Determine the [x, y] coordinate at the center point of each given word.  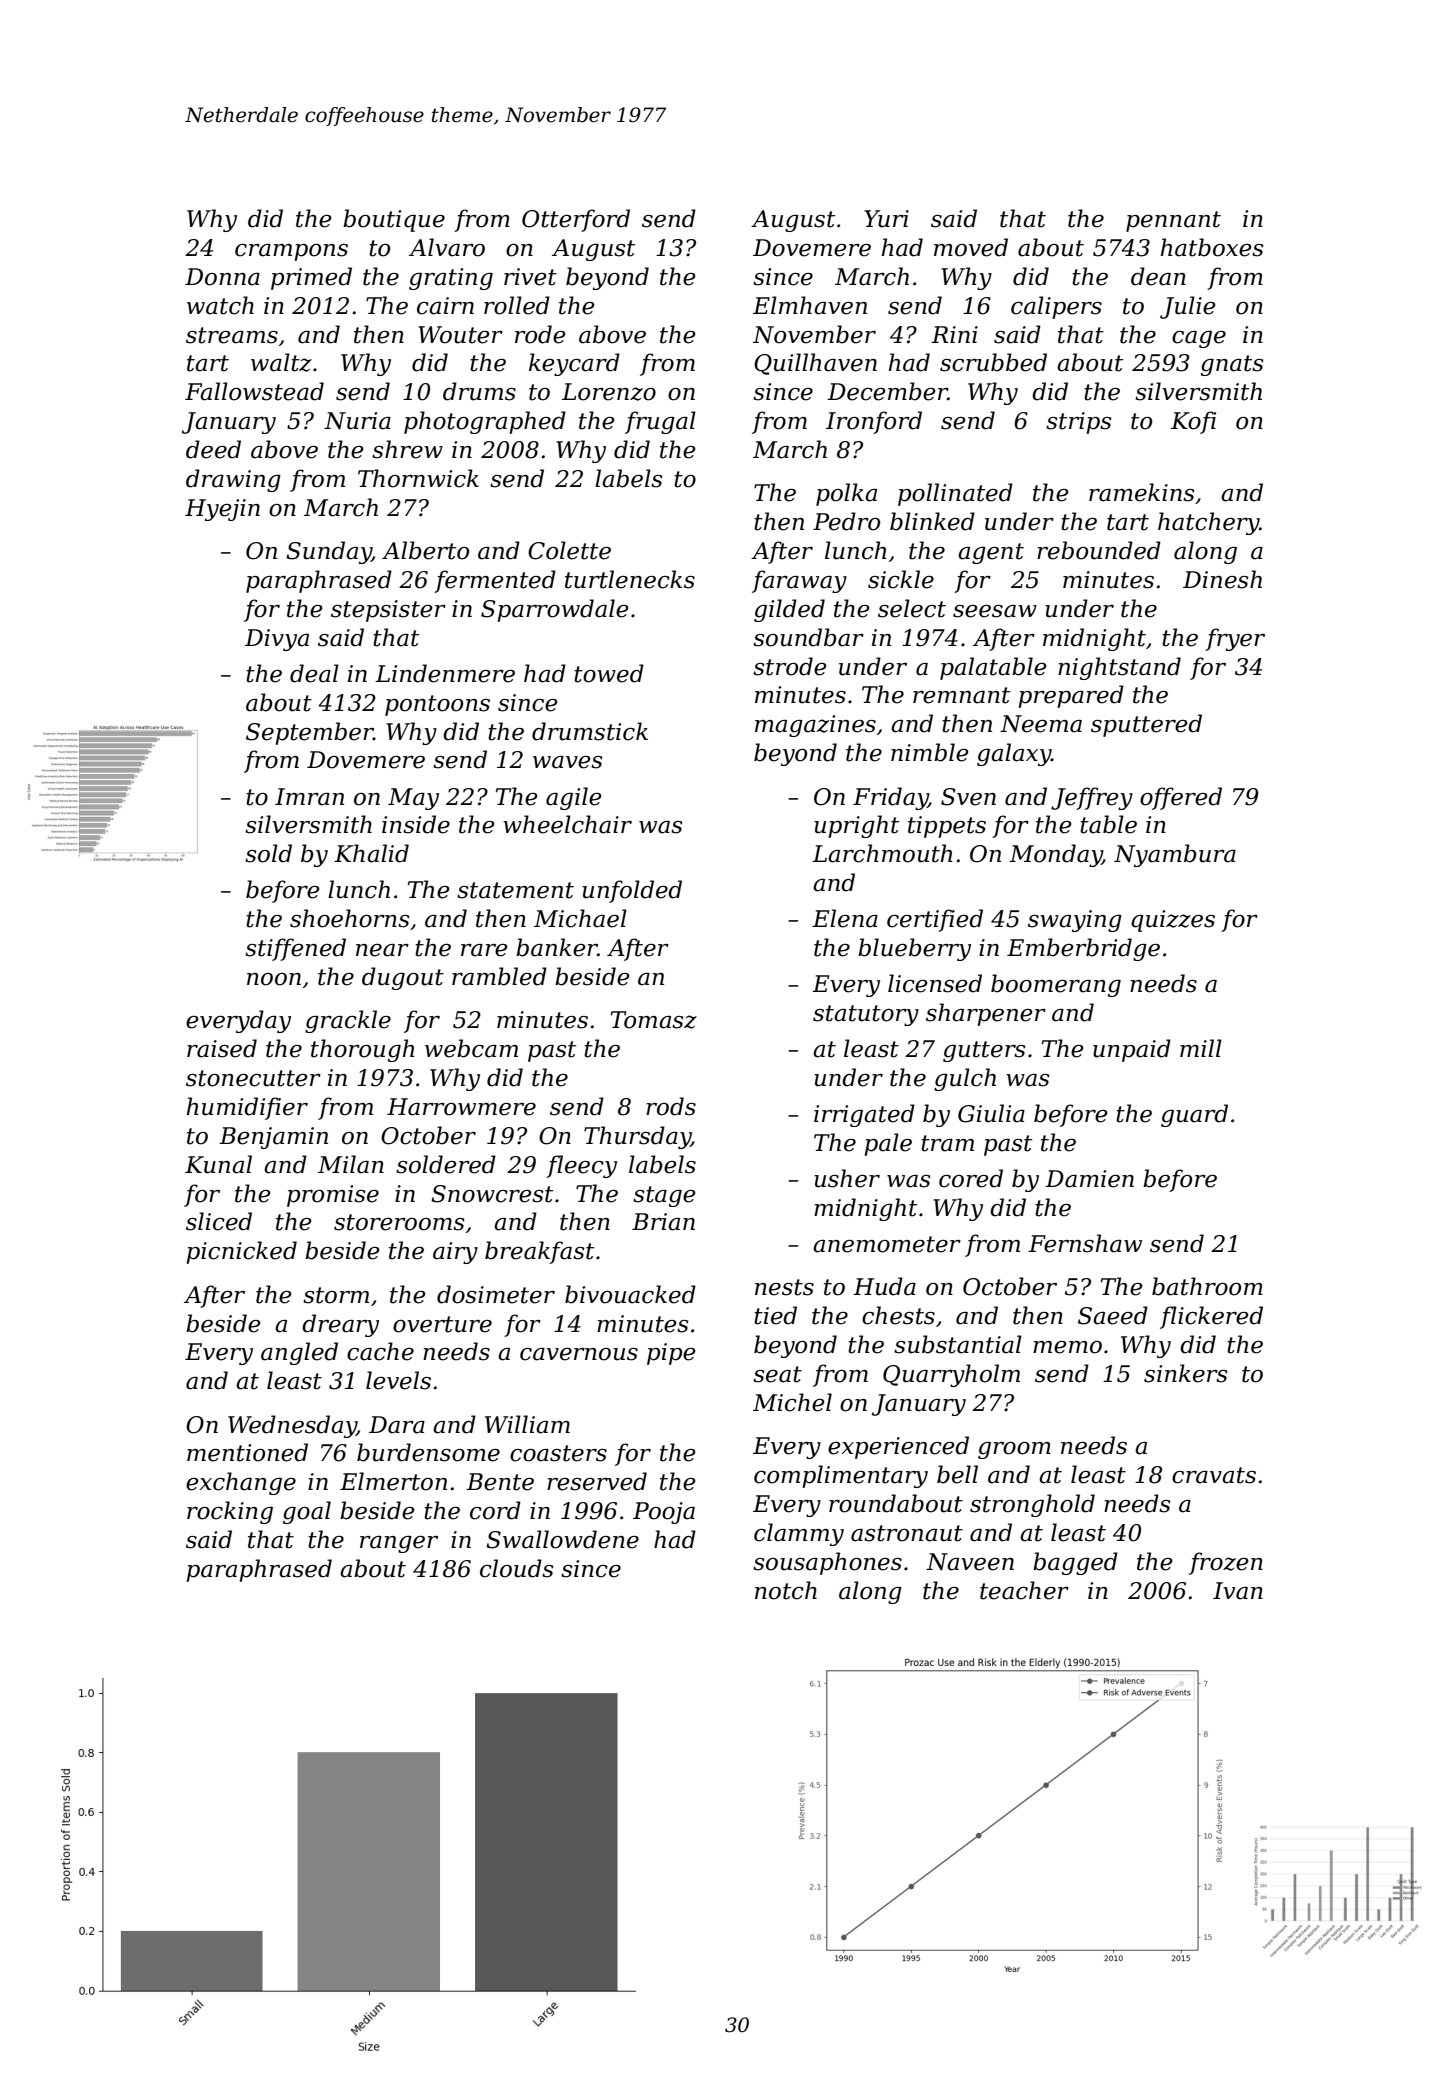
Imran [309, 797]
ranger [399, 1544]
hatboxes [1212, 247]
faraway [799, 581]
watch [220, 305]
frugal [660, 422]
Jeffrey [1092, 798]
